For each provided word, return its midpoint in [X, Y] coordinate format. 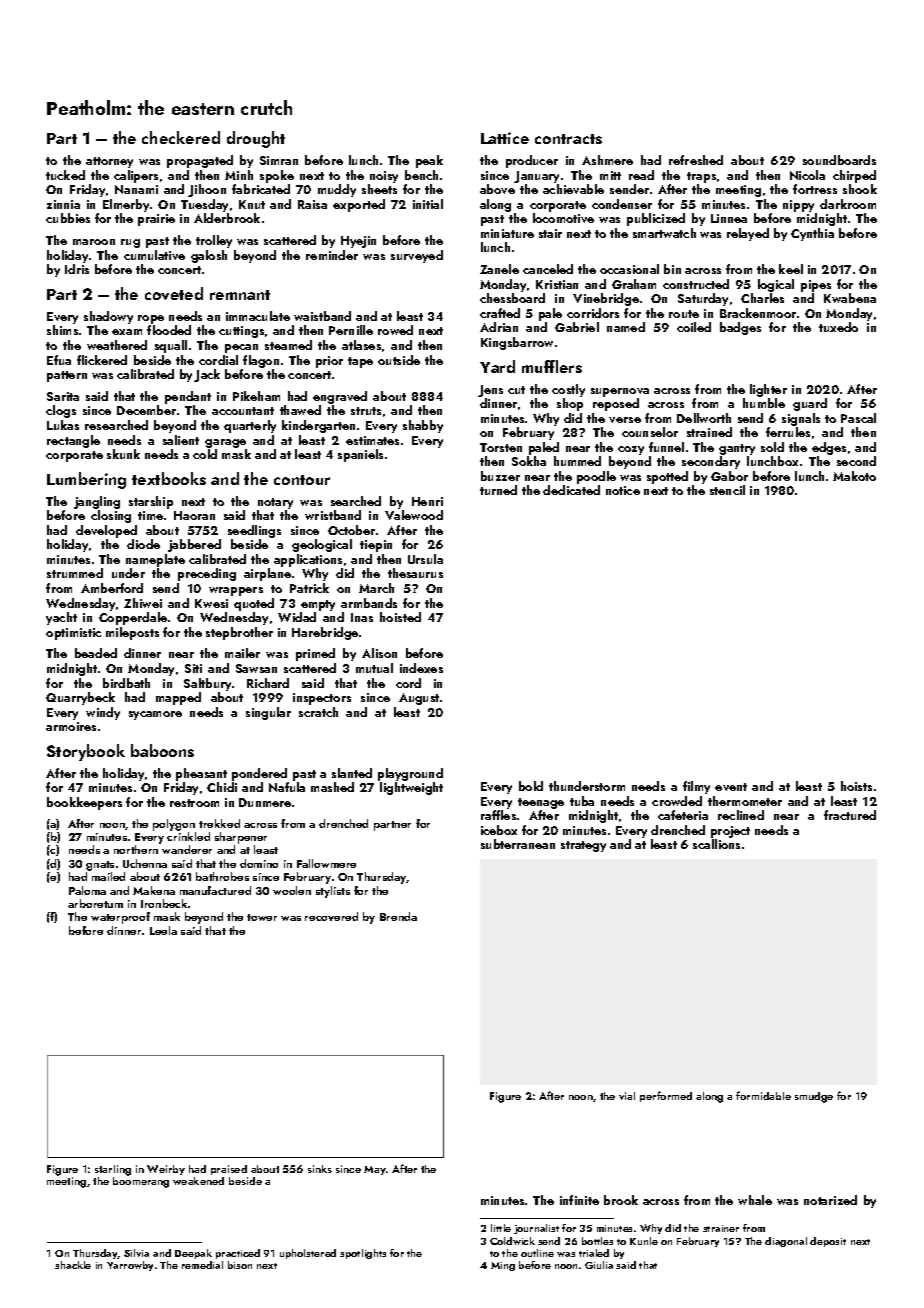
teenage [541, 803]
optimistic [73, 634]
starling [113, 1170]
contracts [568, 139]
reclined [741, 815]
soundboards [839, 160]
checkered [181, 137]
